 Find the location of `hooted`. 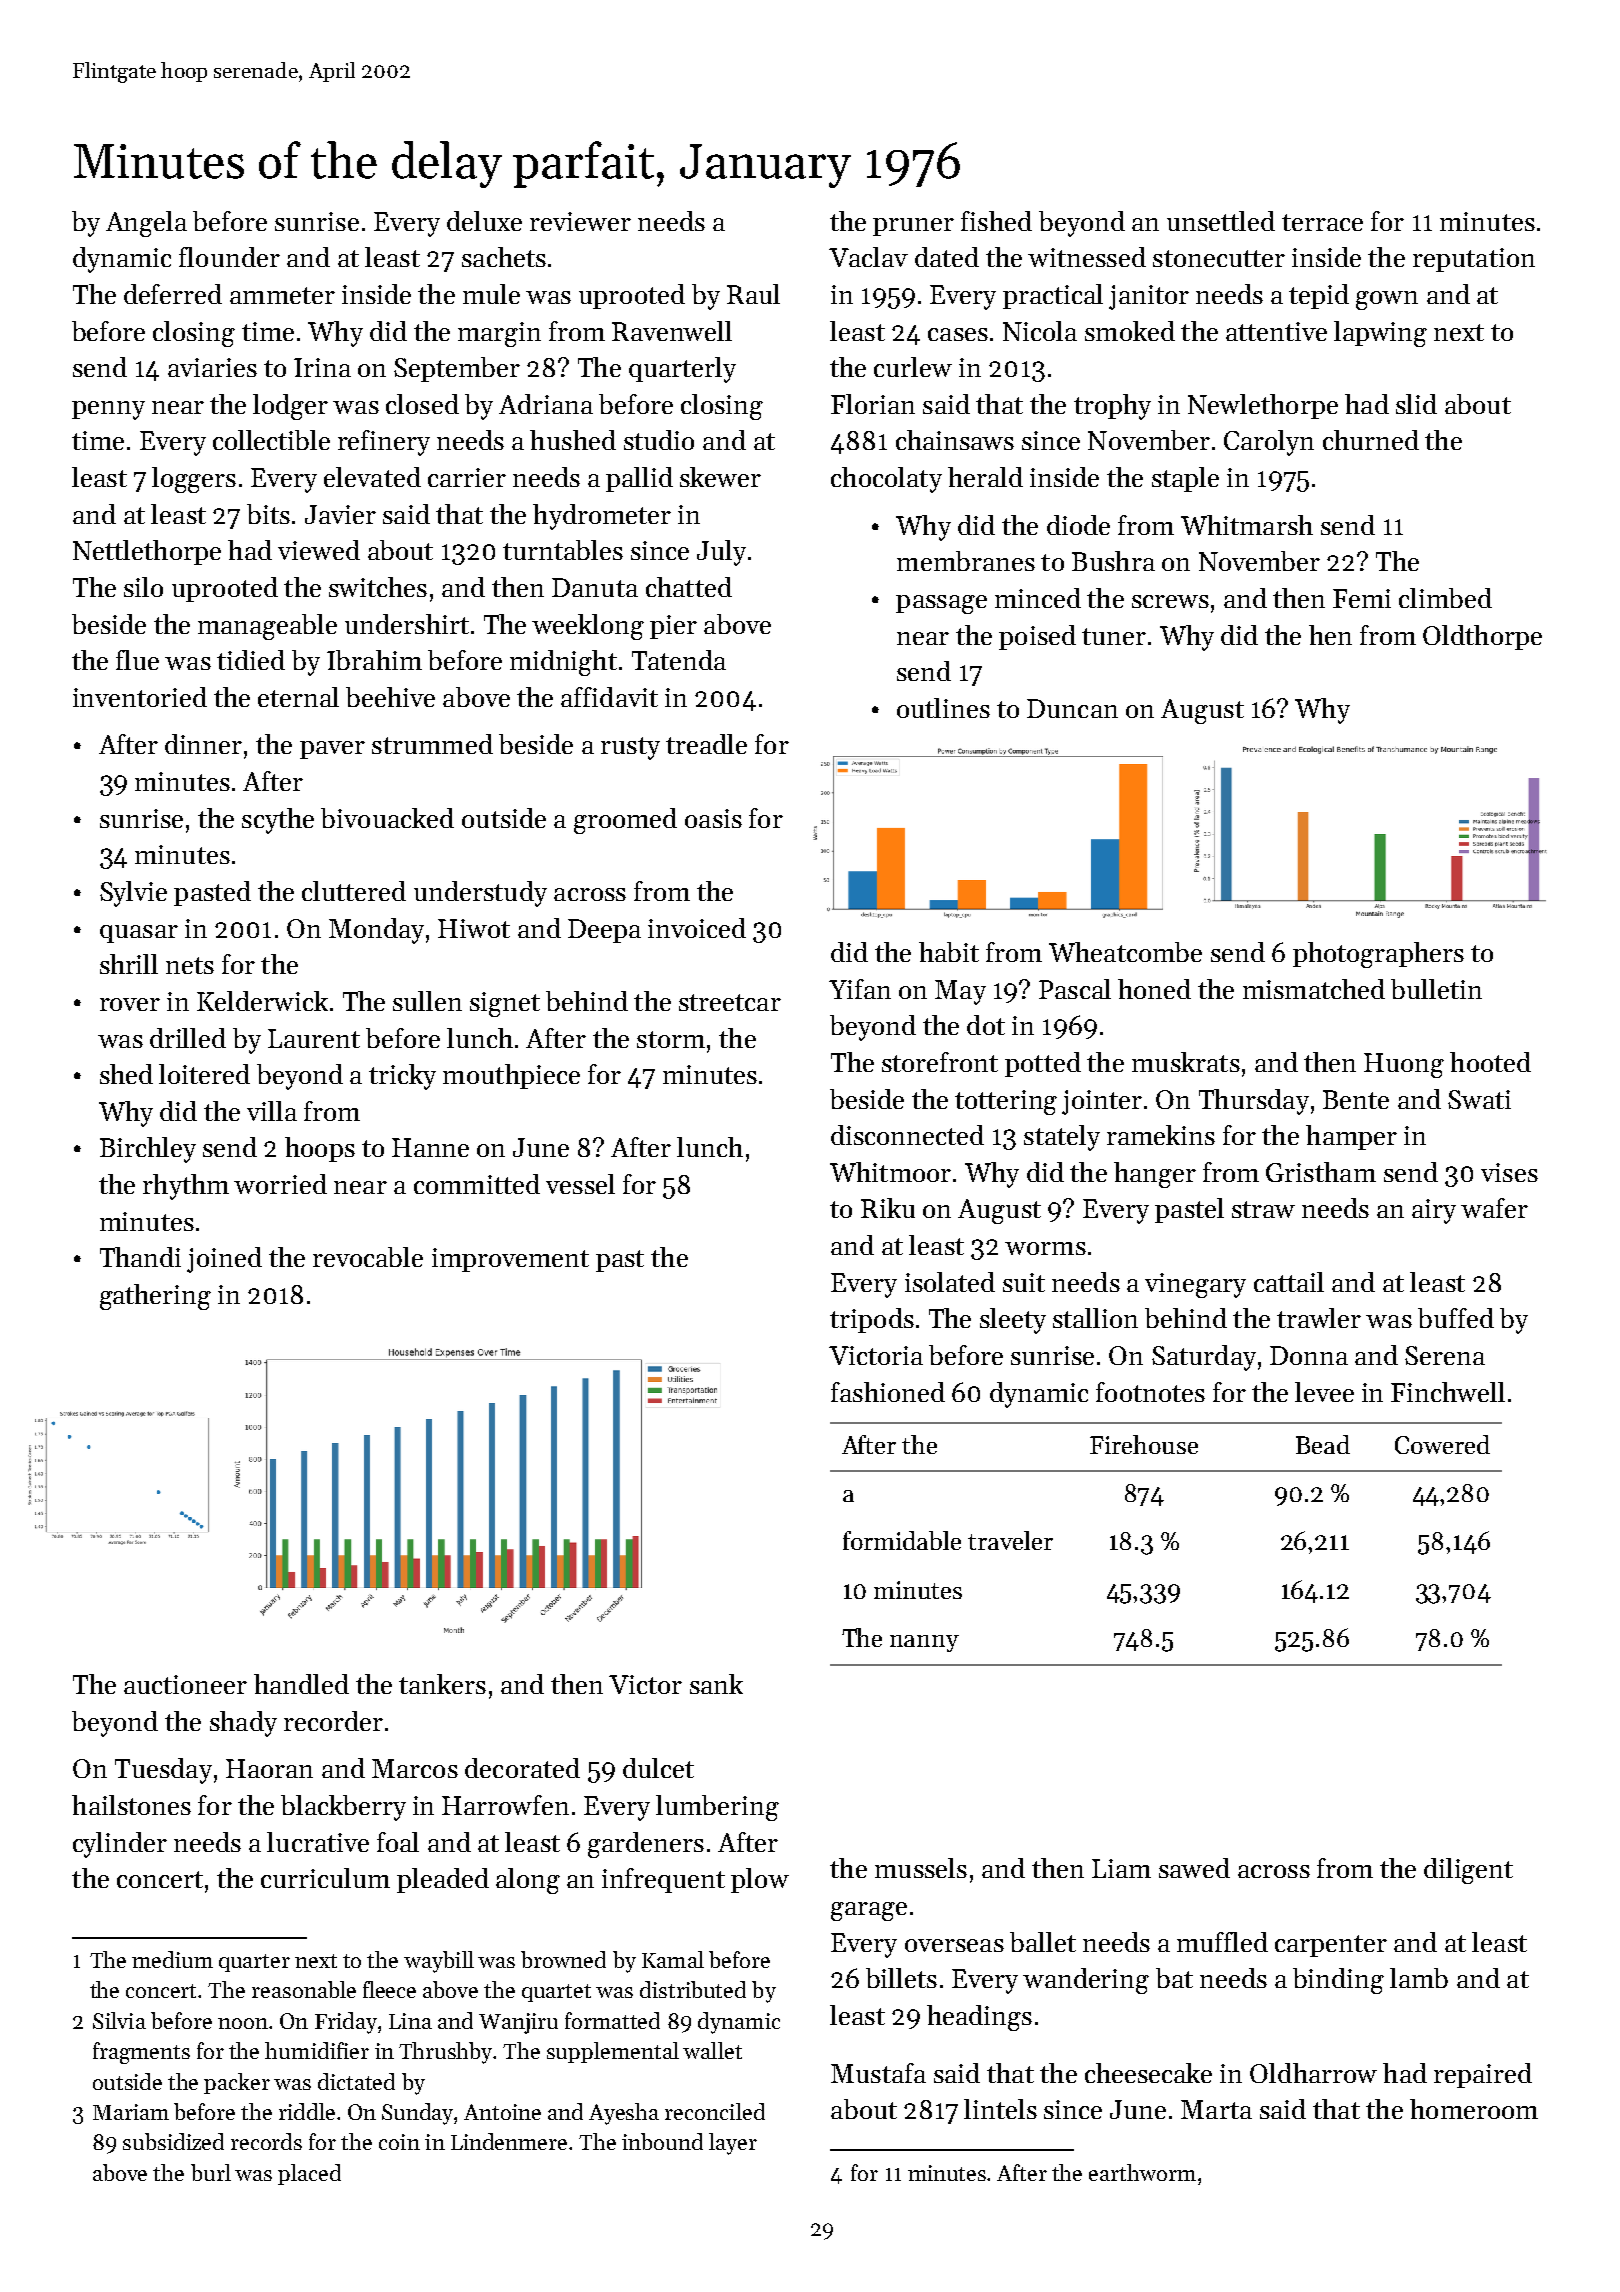

hooted is located at coordinates (1490, 1062).
